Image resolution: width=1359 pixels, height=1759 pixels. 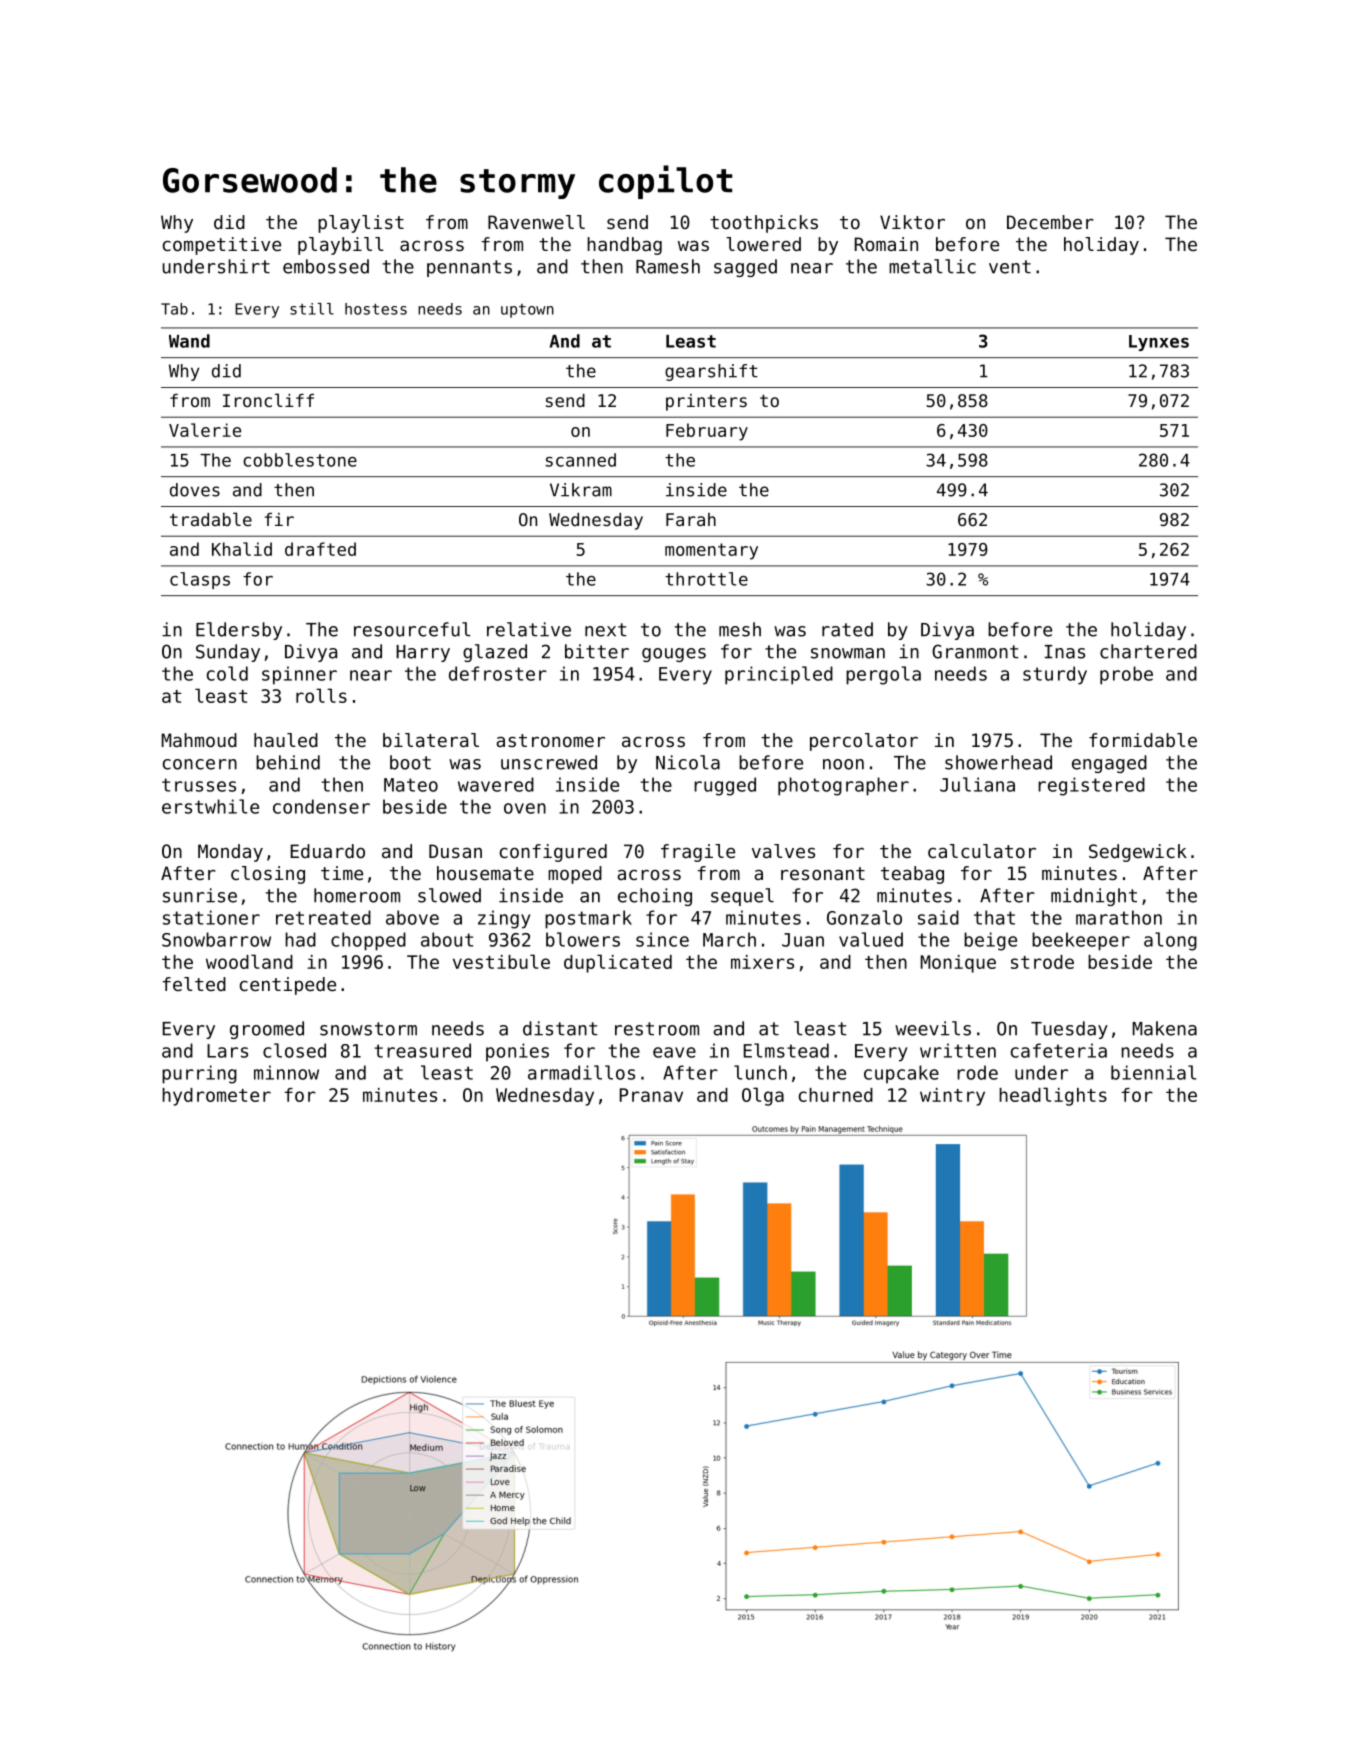 I want to click on Lynxes, so click(x=1159, y=343).
